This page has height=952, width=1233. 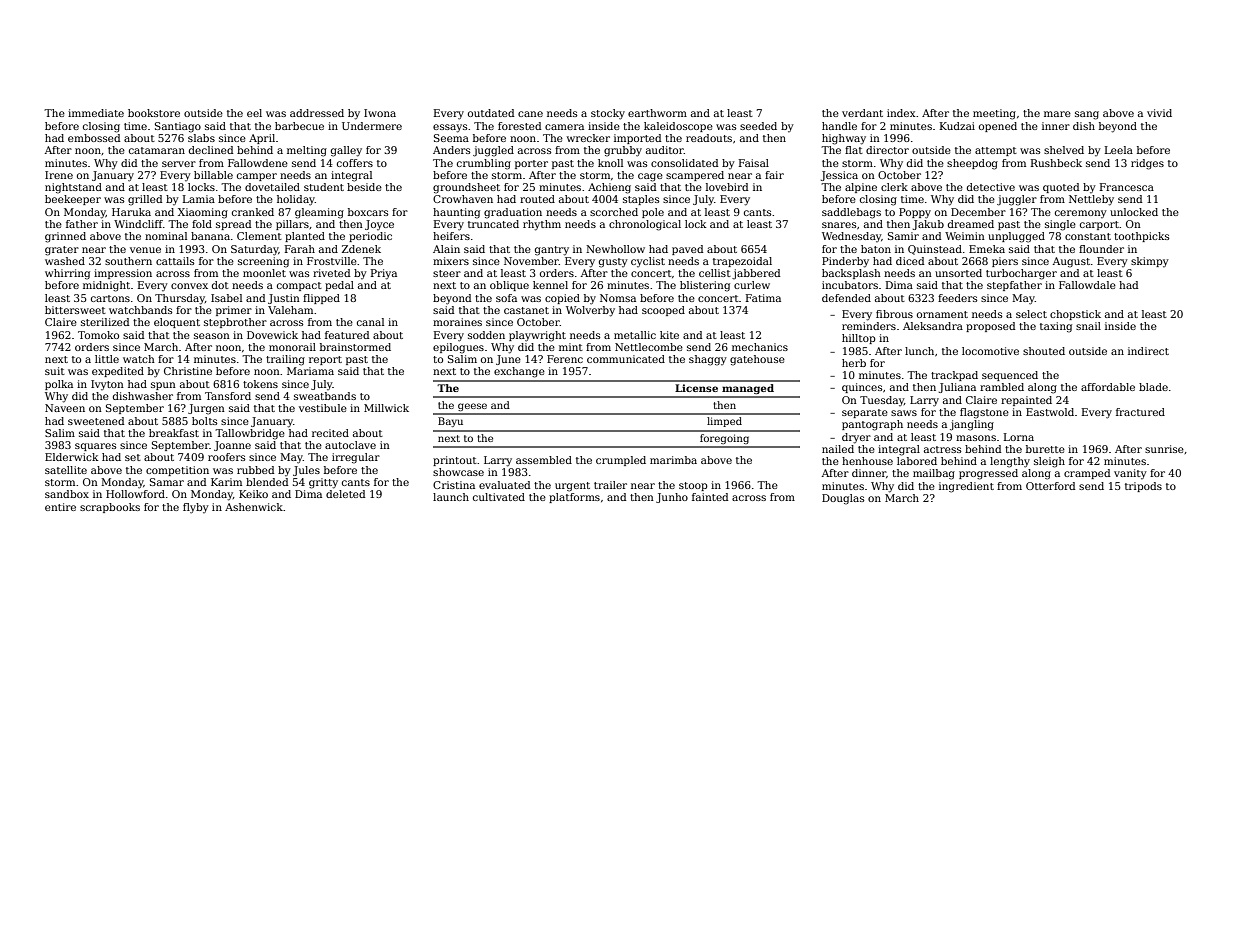 What do you see at coordinates (991, 187) in the page?
I see `detective` at bounding box center [991, 187].
